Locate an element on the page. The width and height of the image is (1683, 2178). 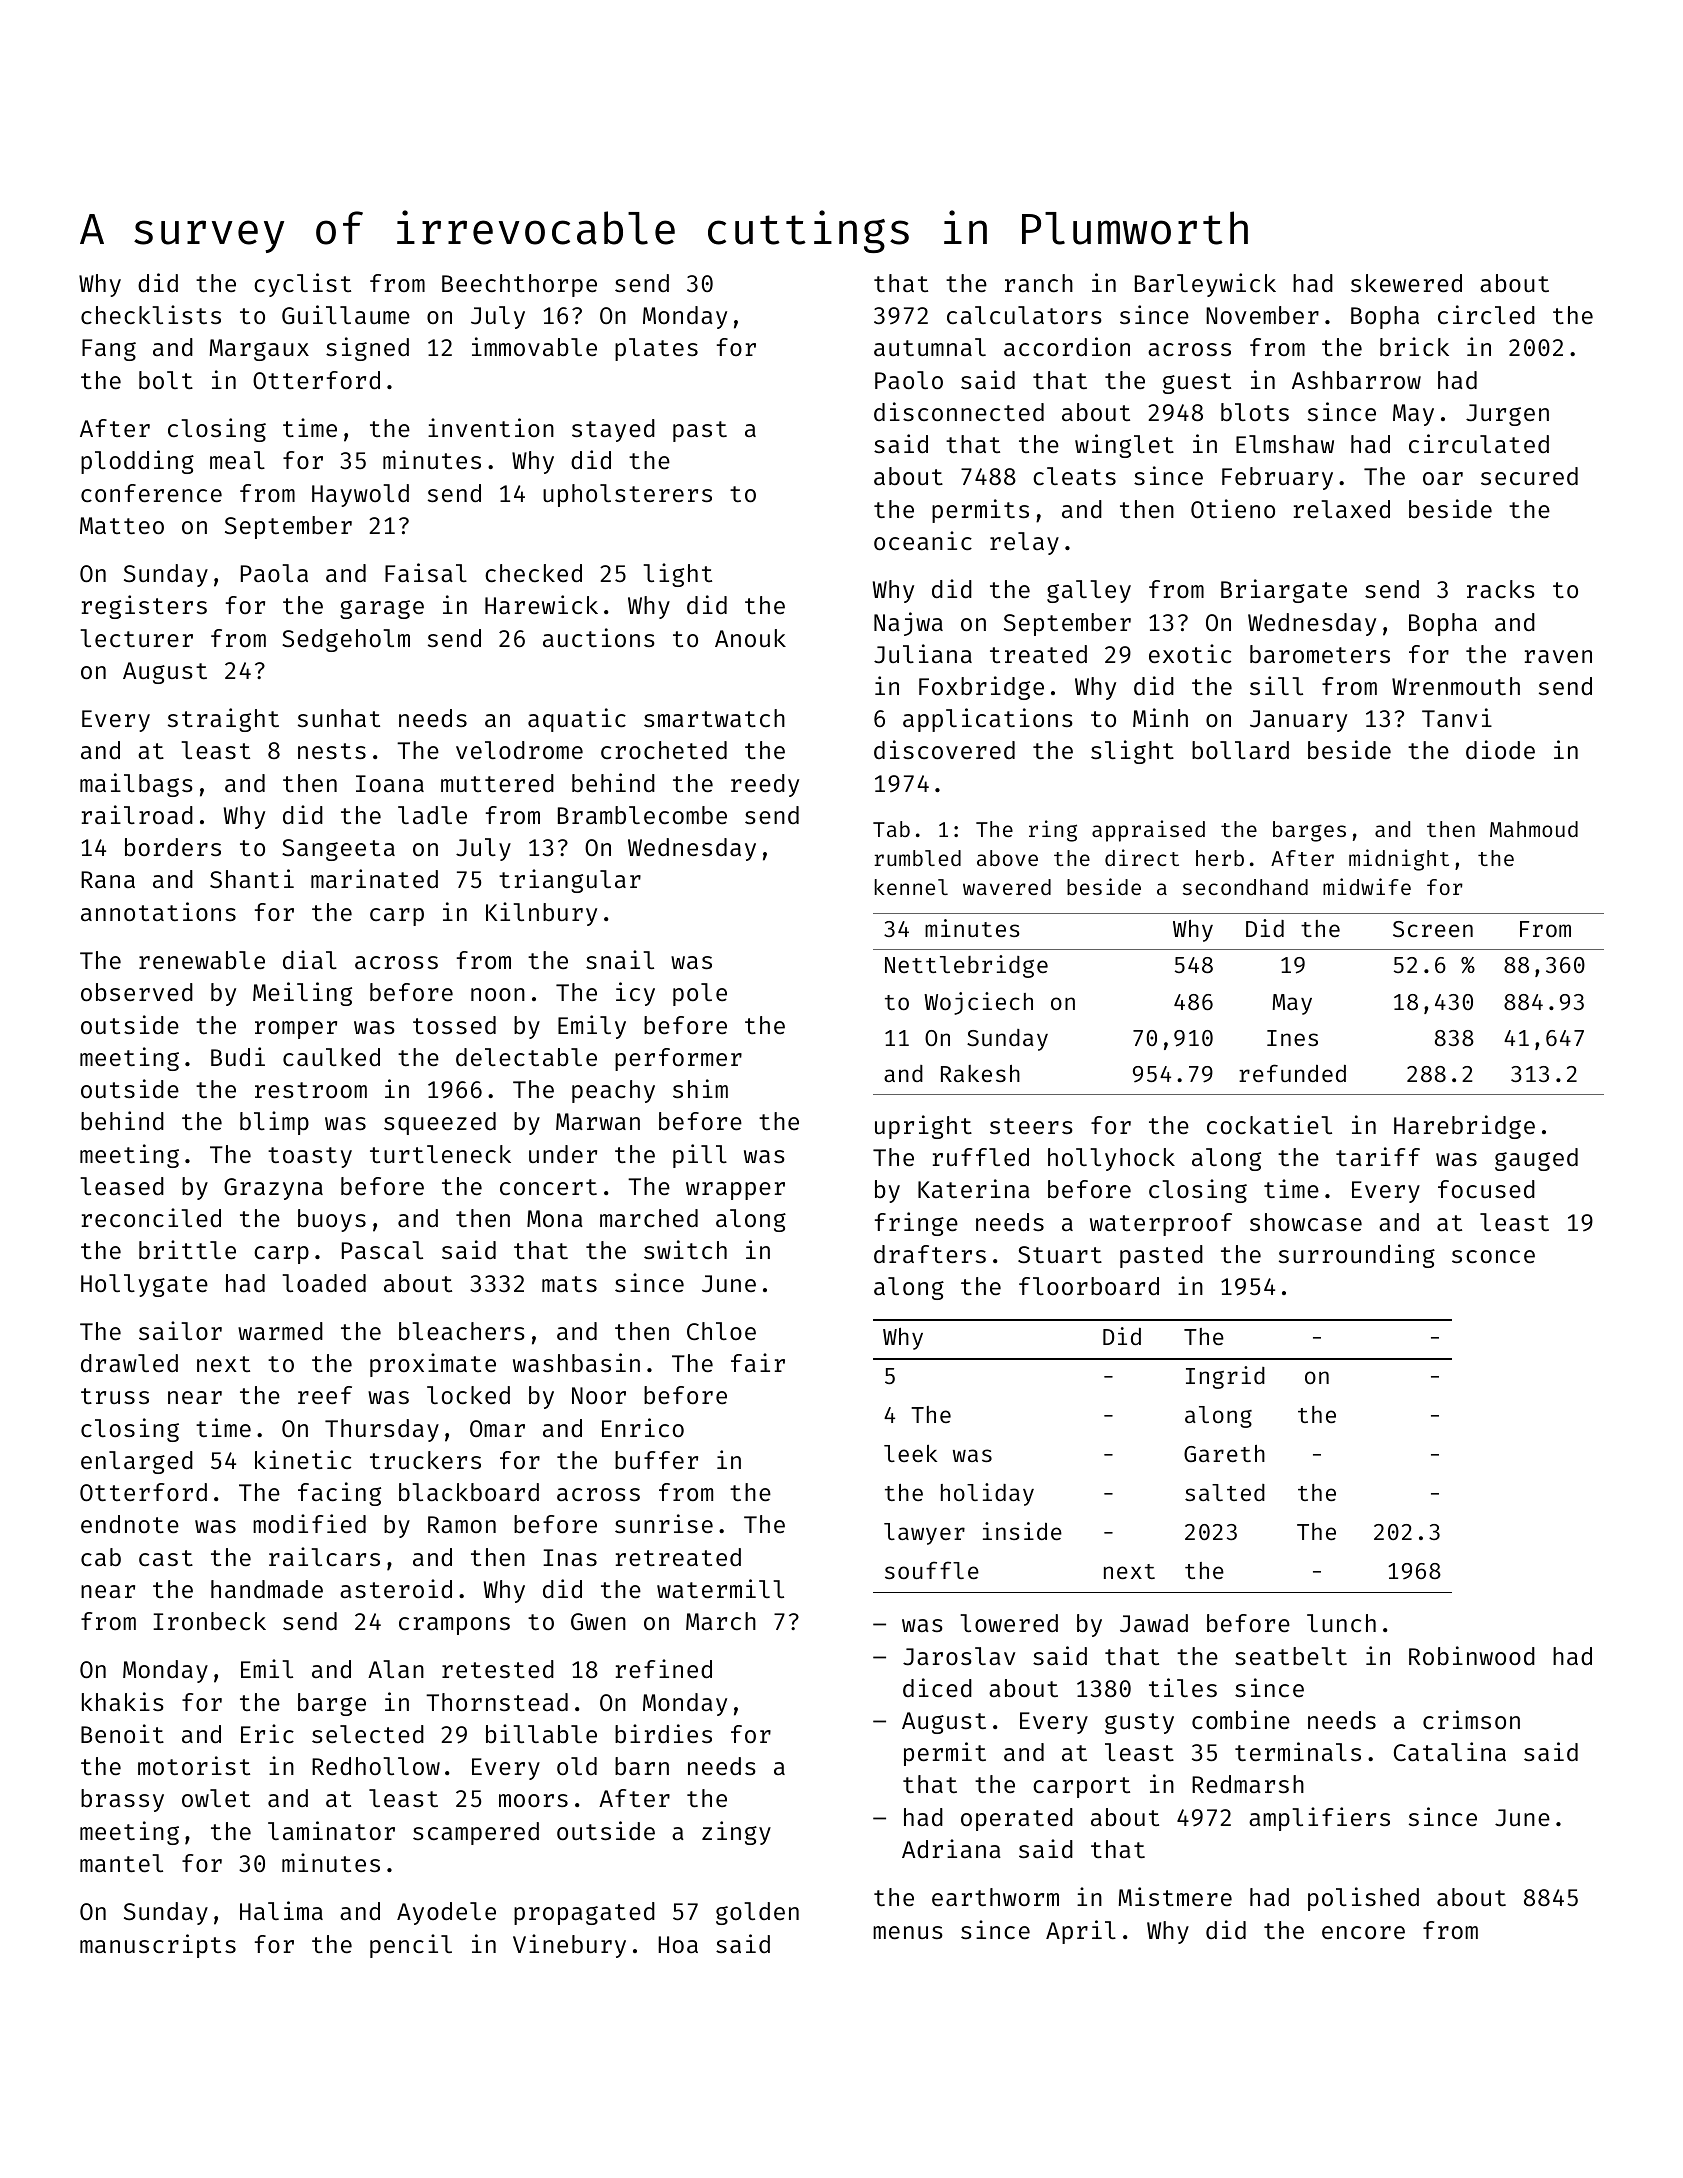
borders is located at coordinates (173, 847).
